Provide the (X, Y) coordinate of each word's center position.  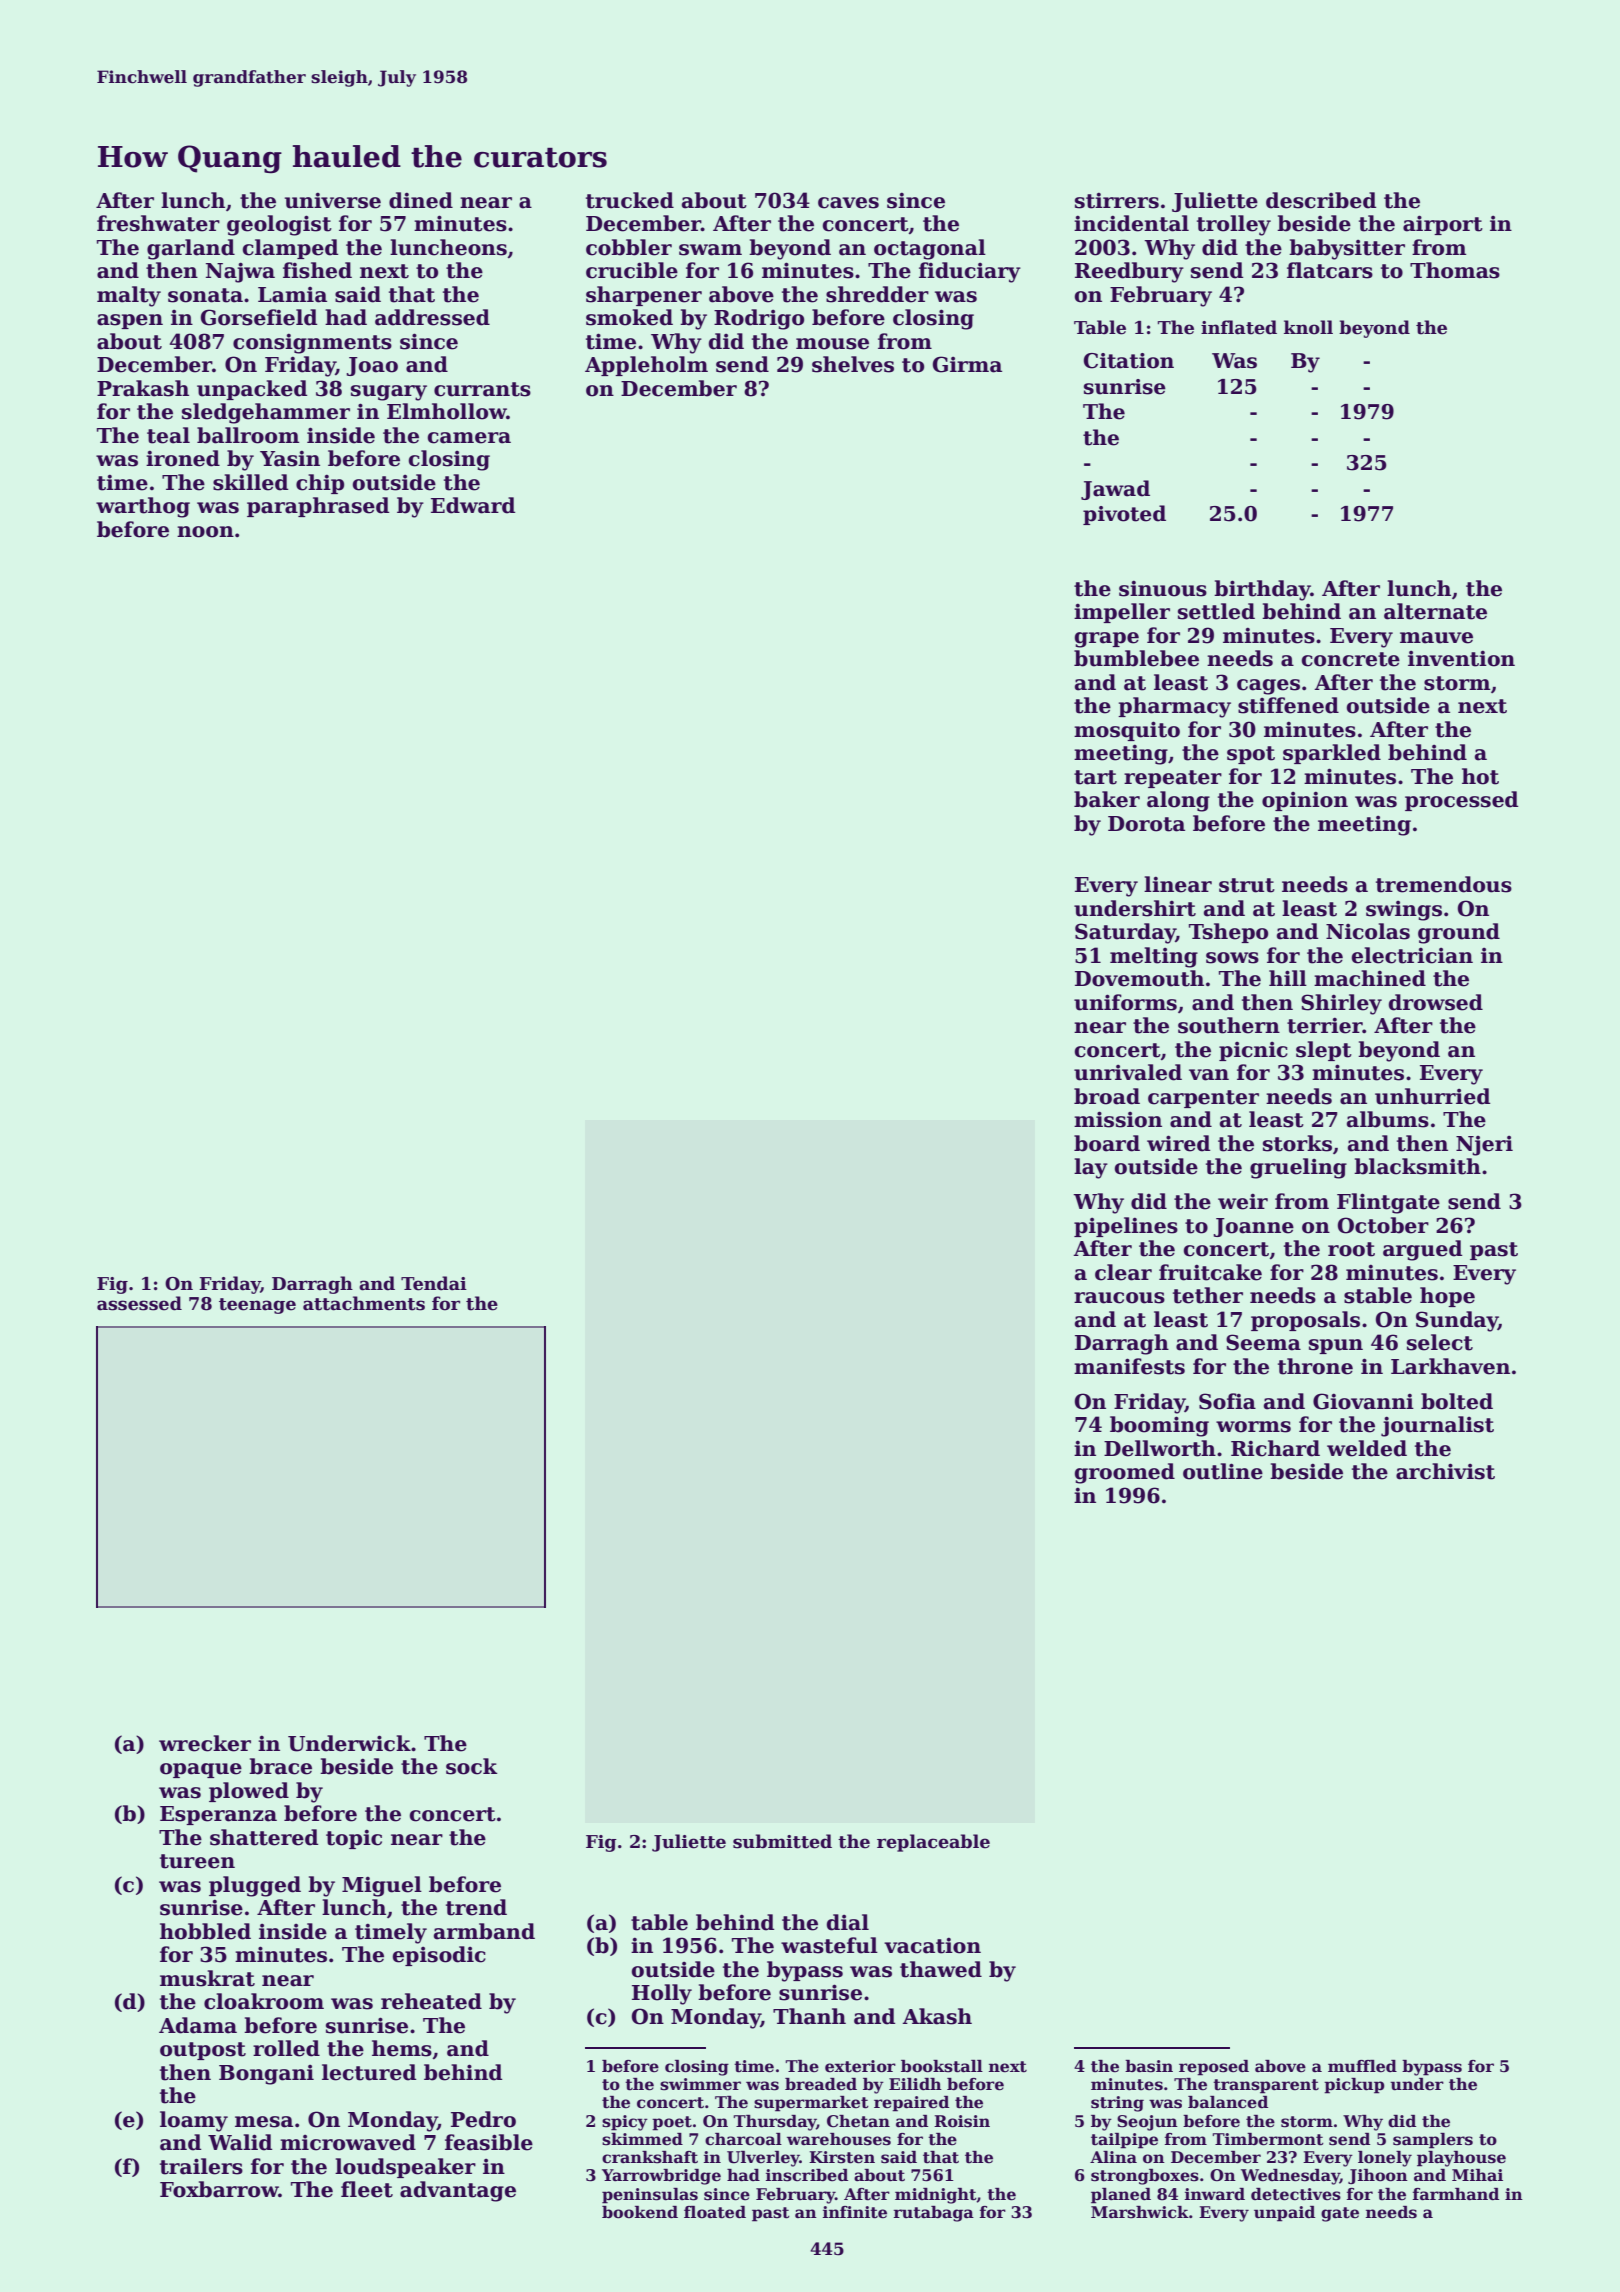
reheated (431, 2001)
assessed (139, 1303)
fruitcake (1210, 1272)
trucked (630, 200)
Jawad (1115, 490)
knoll (1308, 327)
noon (205, 532)
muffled (1362, 2066)
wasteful (829, 1945)
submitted (782, 1841)
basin (1149, 2066)
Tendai (434, 1283)
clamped (290, 249)
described (1321, 200)
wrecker (205, 1743)
